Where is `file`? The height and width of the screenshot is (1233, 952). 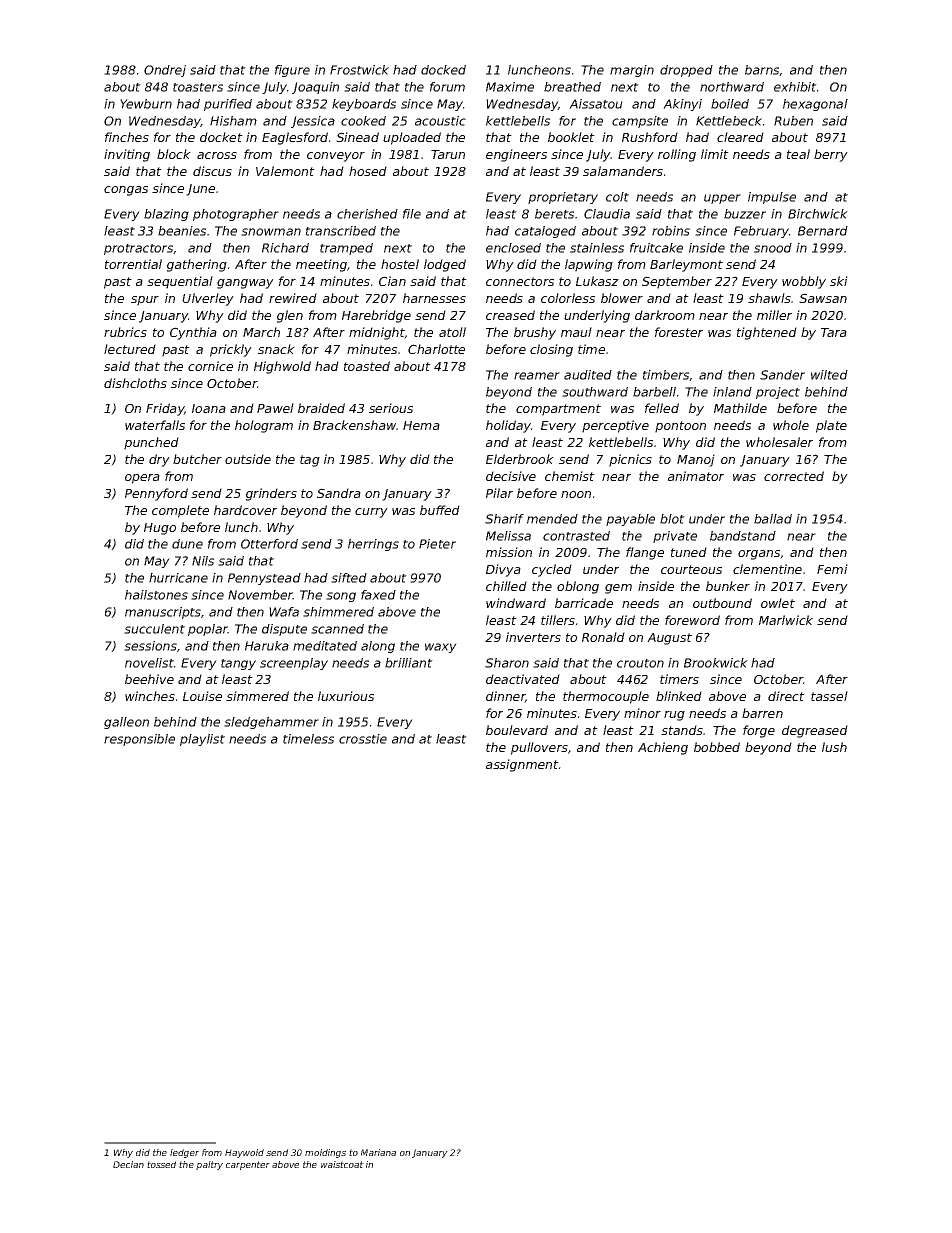
file is located at coordinates (412, 214).
